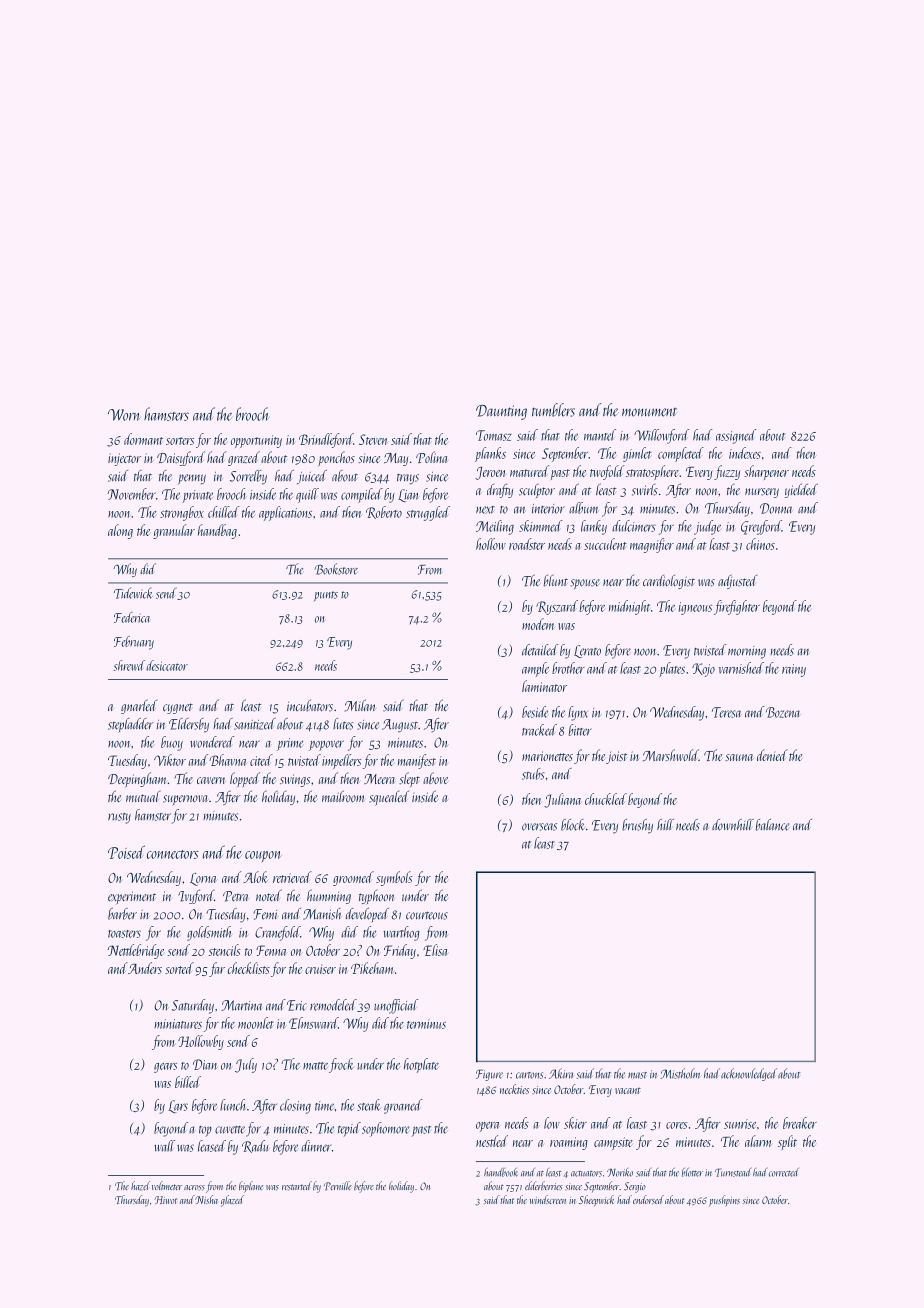 This screenshot has height=1308, width=924. What do you see at coordinates (629, 607) in the screenshot?
I see `midnight` at bounding box center [629, 607].
